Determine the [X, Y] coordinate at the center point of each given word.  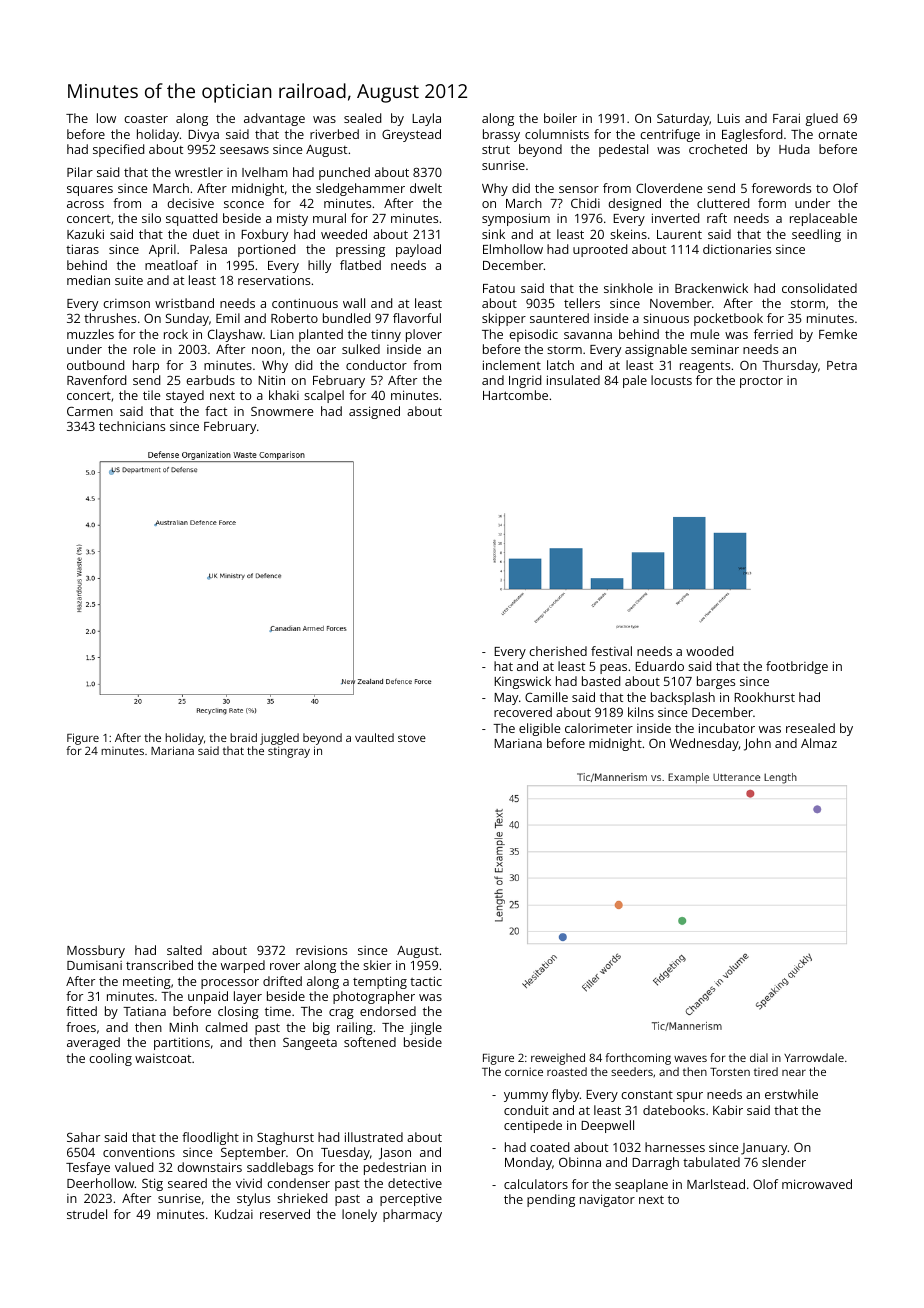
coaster [146, 119]
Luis [728, 118]
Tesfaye [88, 1168]
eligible [539, 729]
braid [243, 737]
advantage [274, 119]
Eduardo [659, 666]
